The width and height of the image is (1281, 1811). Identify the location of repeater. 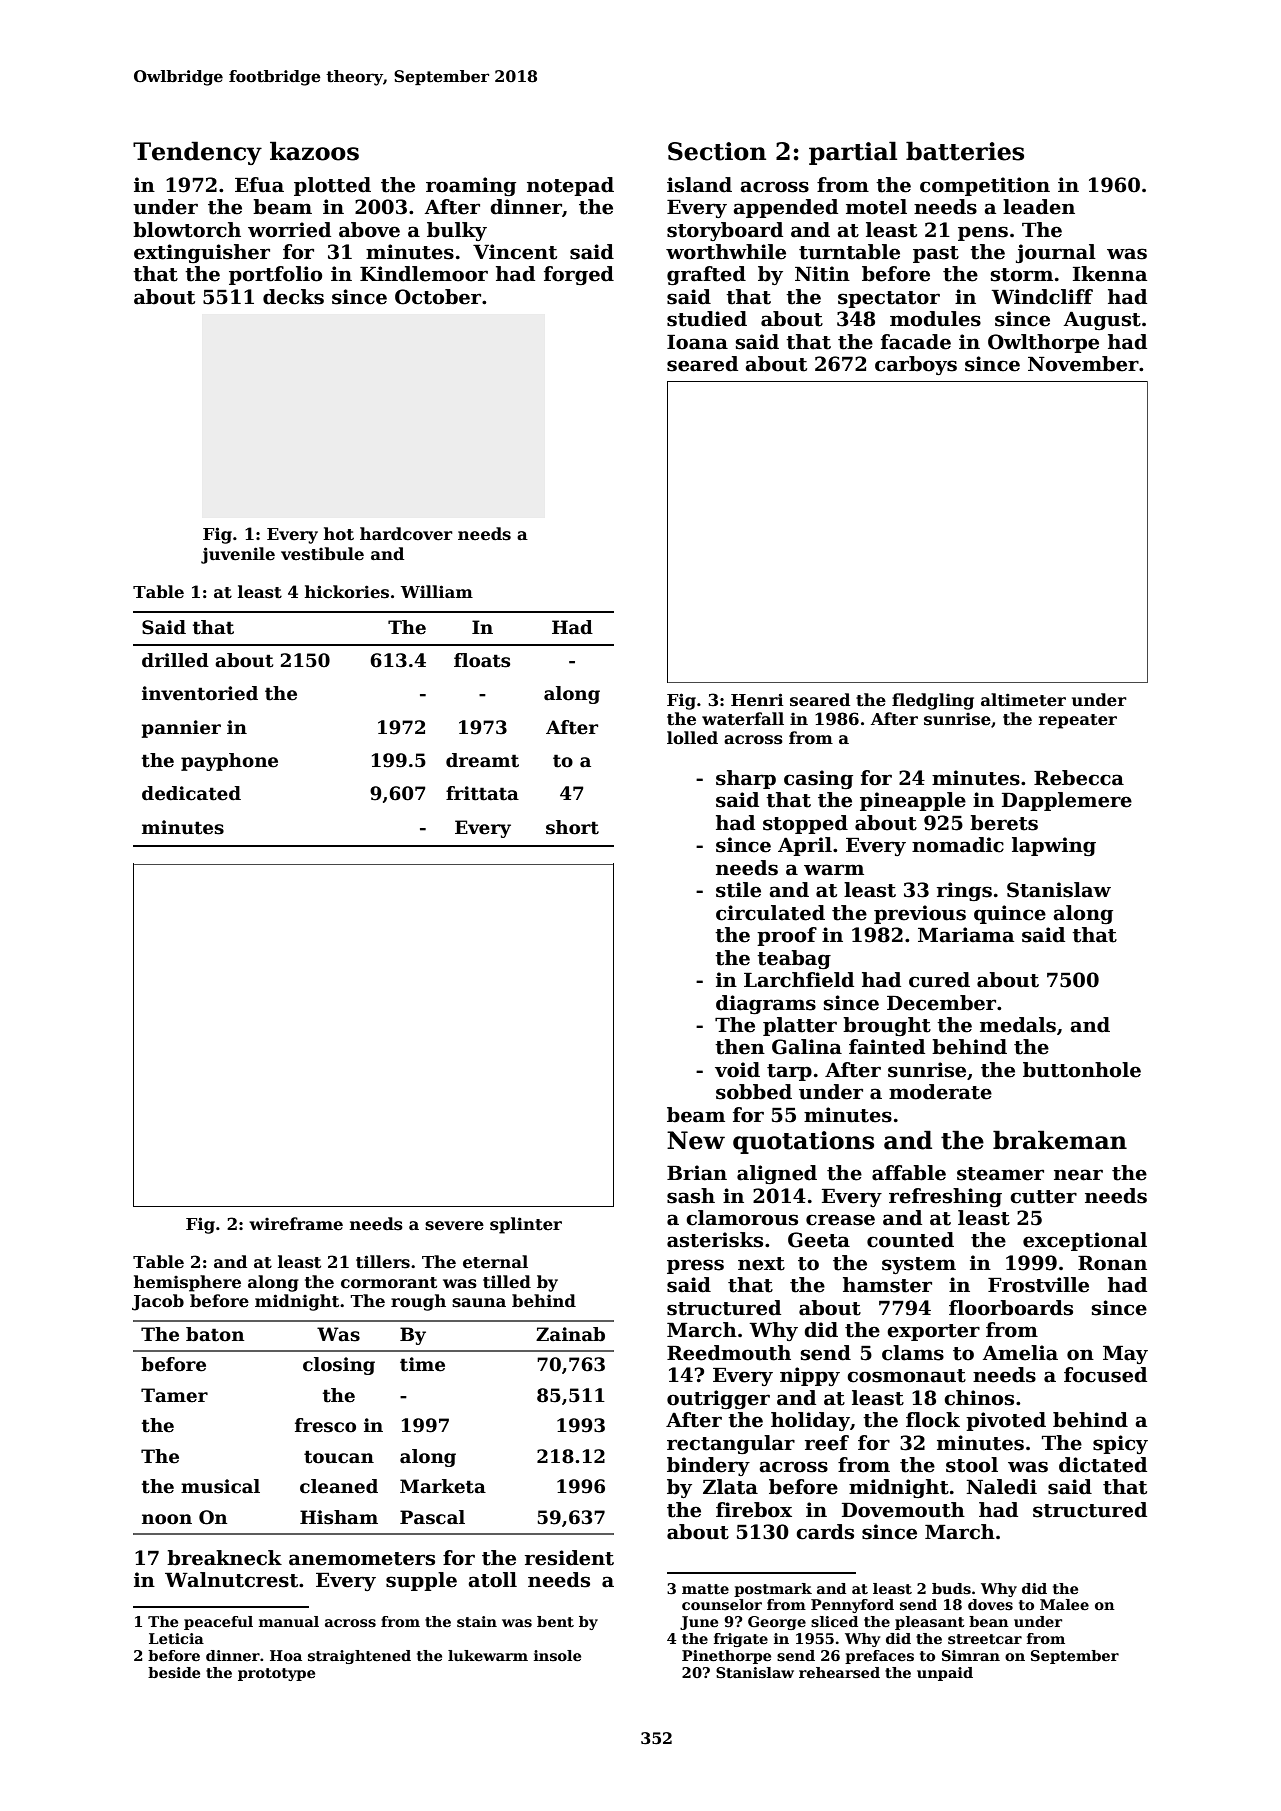
(1078, 721).
